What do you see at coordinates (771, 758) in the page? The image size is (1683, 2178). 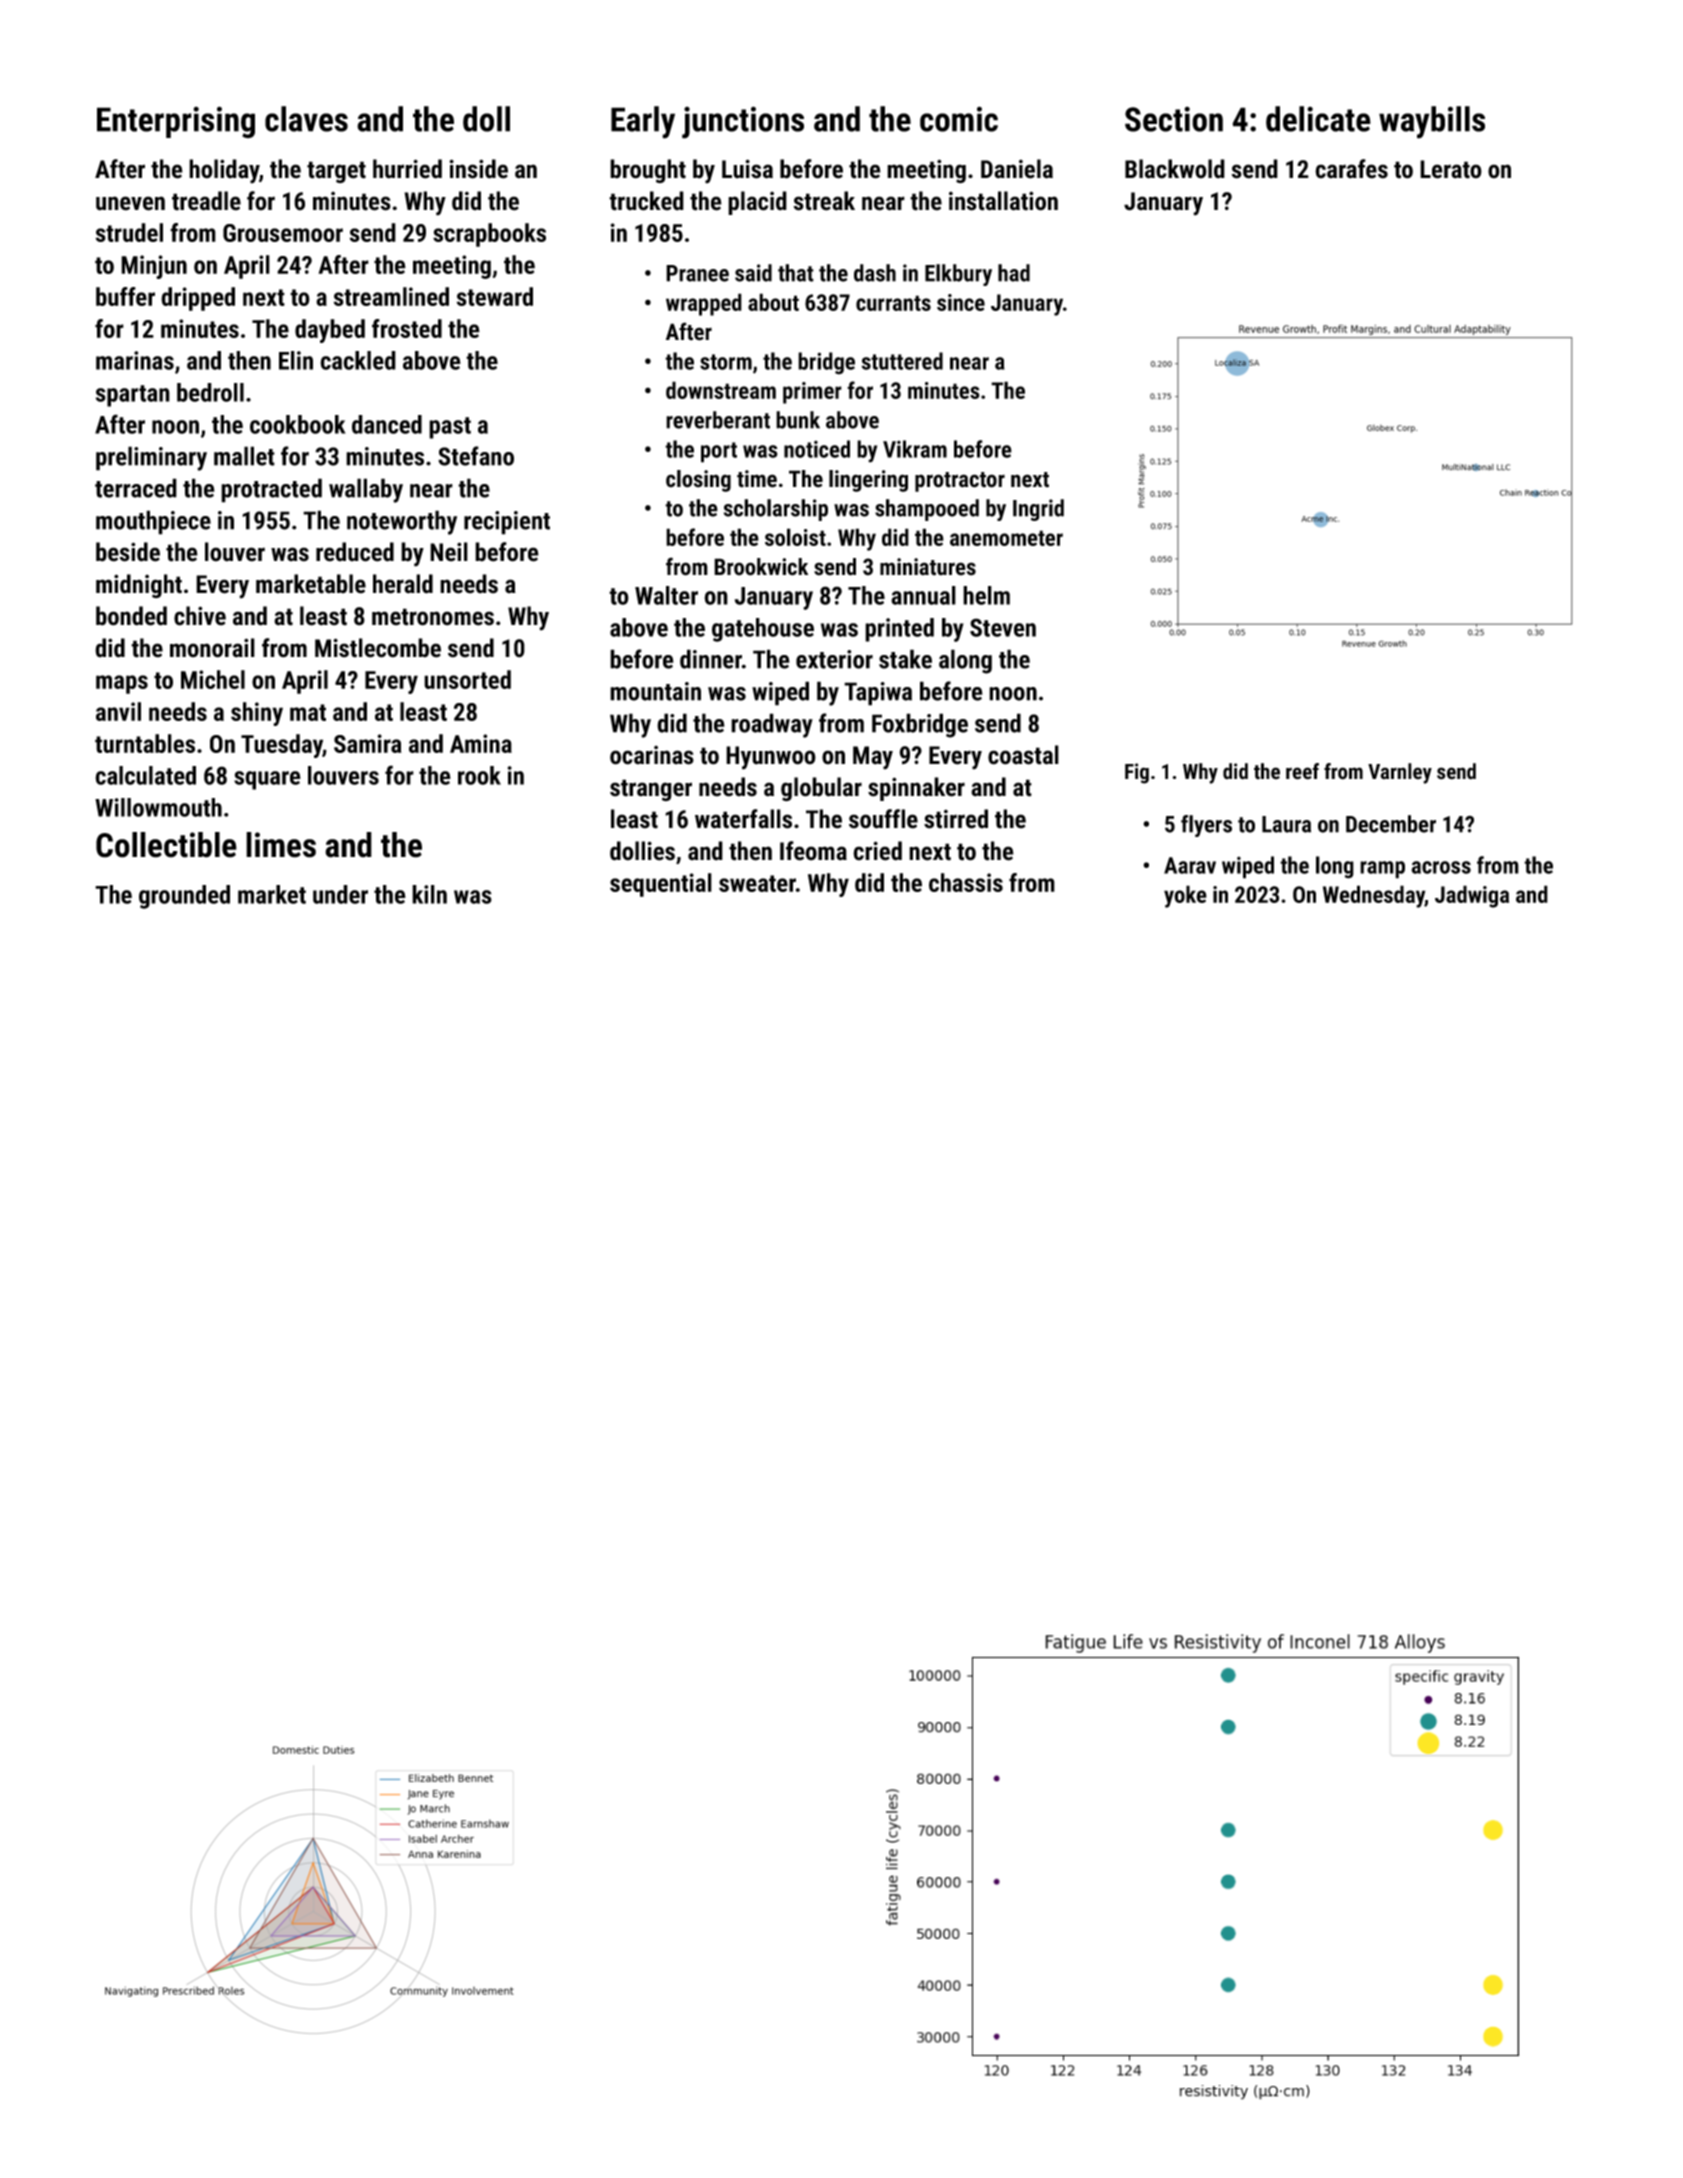 I see `Hyunwoo` at bounding box center [771, 758].
